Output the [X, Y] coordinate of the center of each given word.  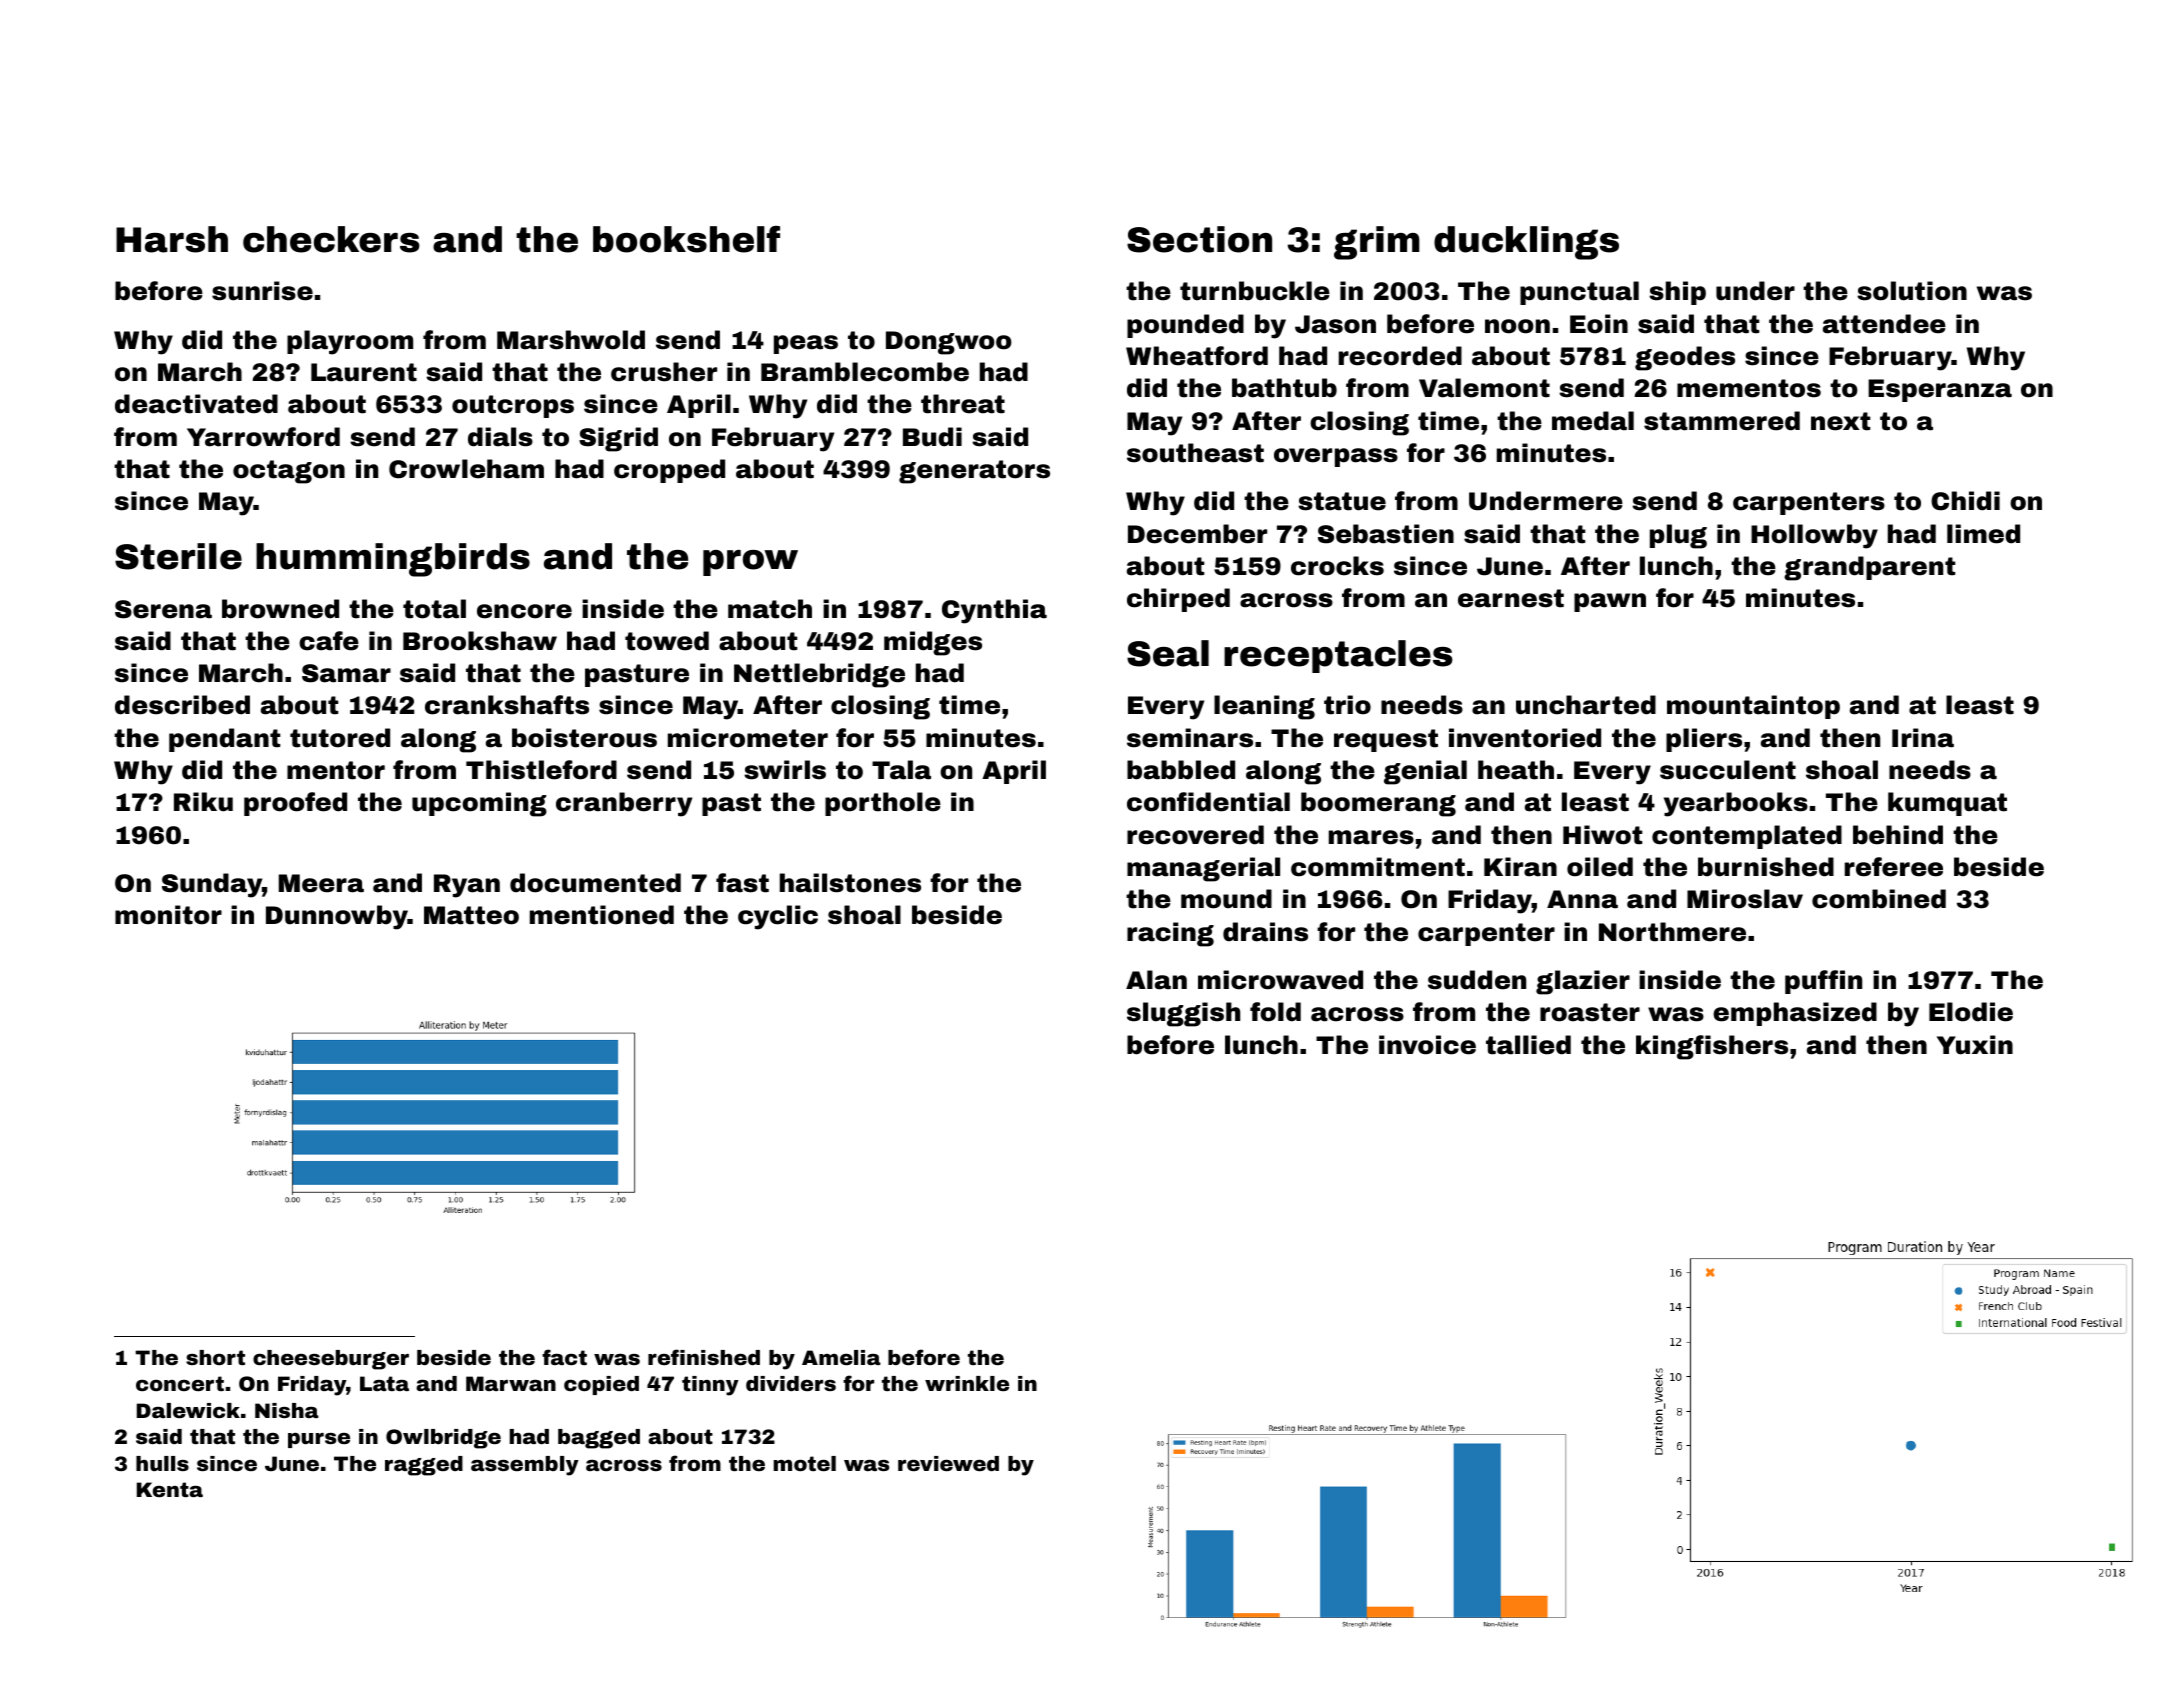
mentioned [602, 915]
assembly [525, 1466]
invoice [1427, 1045]
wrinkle [967, 1383]
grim [1377, 243]
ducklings [1526, 243]
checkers [331, 239]
